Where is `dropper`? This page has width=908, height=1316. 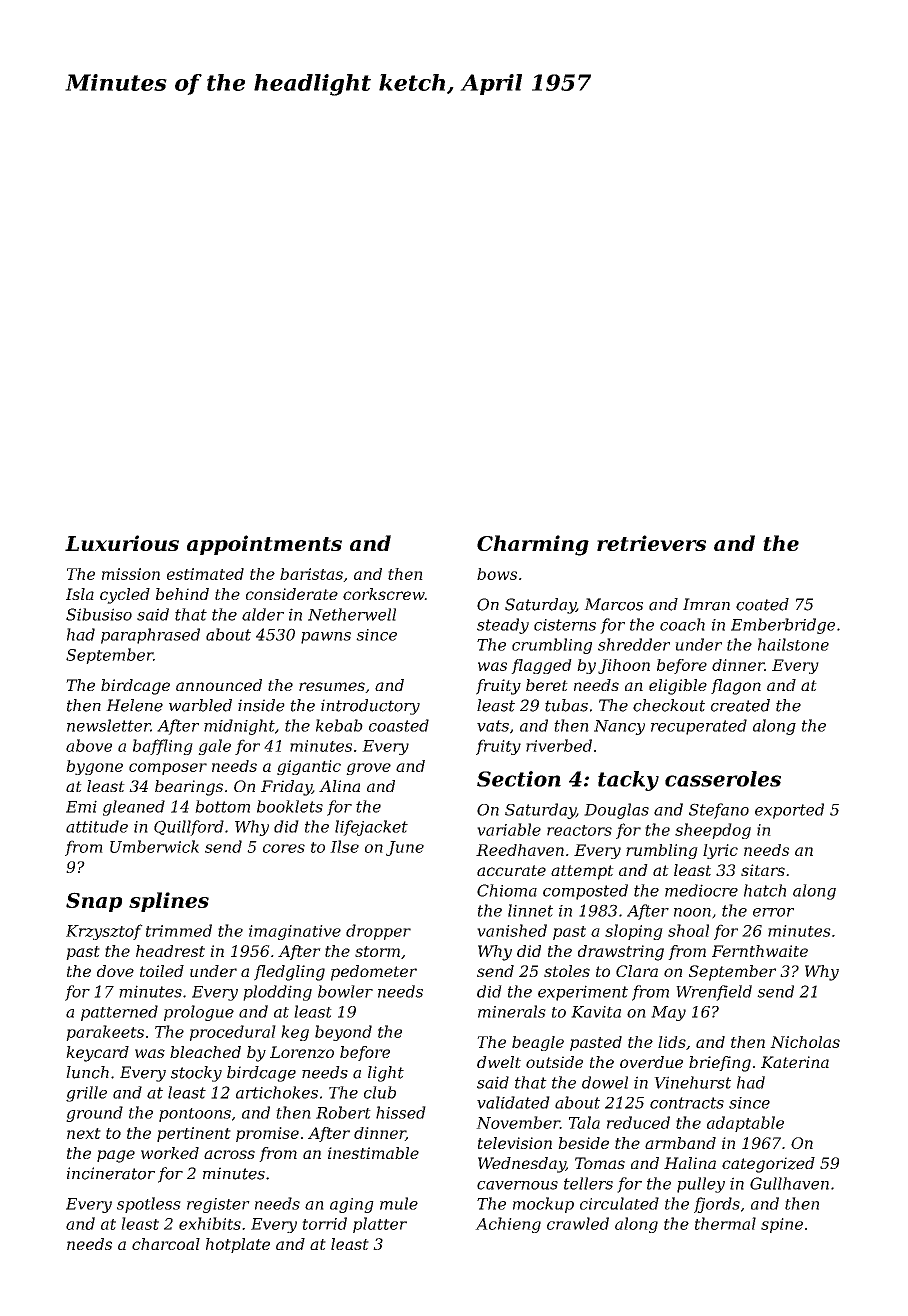 dropper is located at coordinates (378, 932).
